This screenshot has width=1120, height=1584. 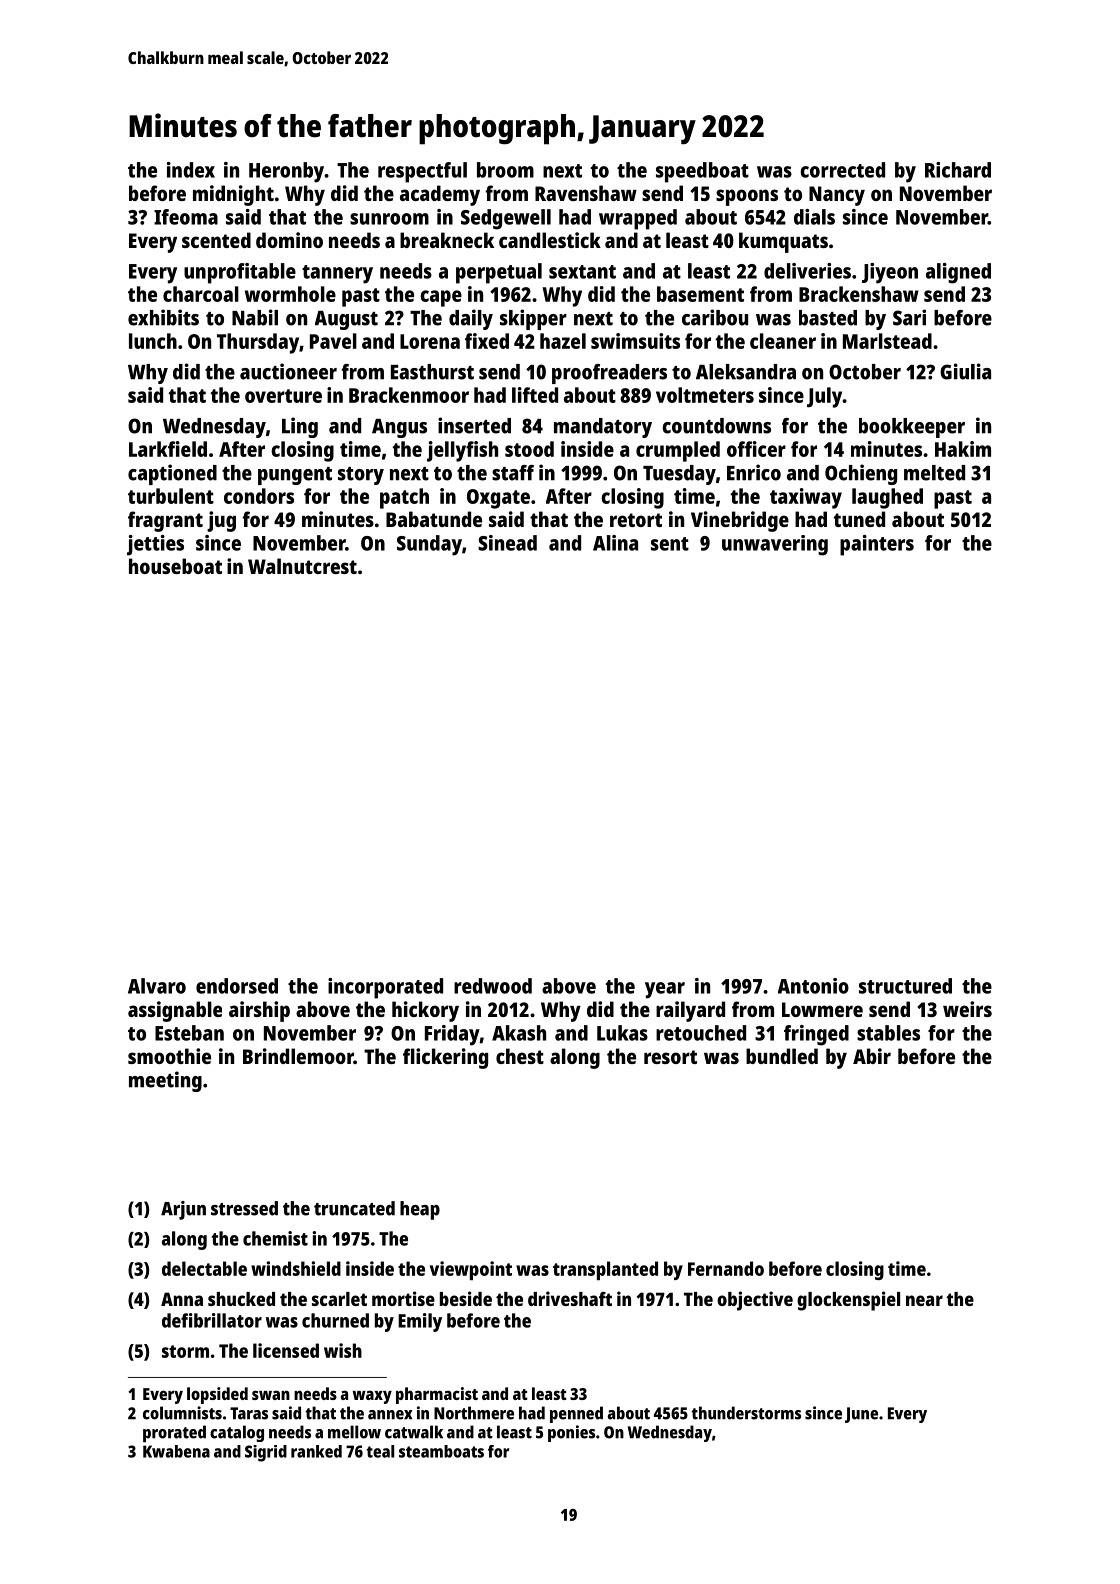 I want to click on Pavel, so click(x=333, y=341).
